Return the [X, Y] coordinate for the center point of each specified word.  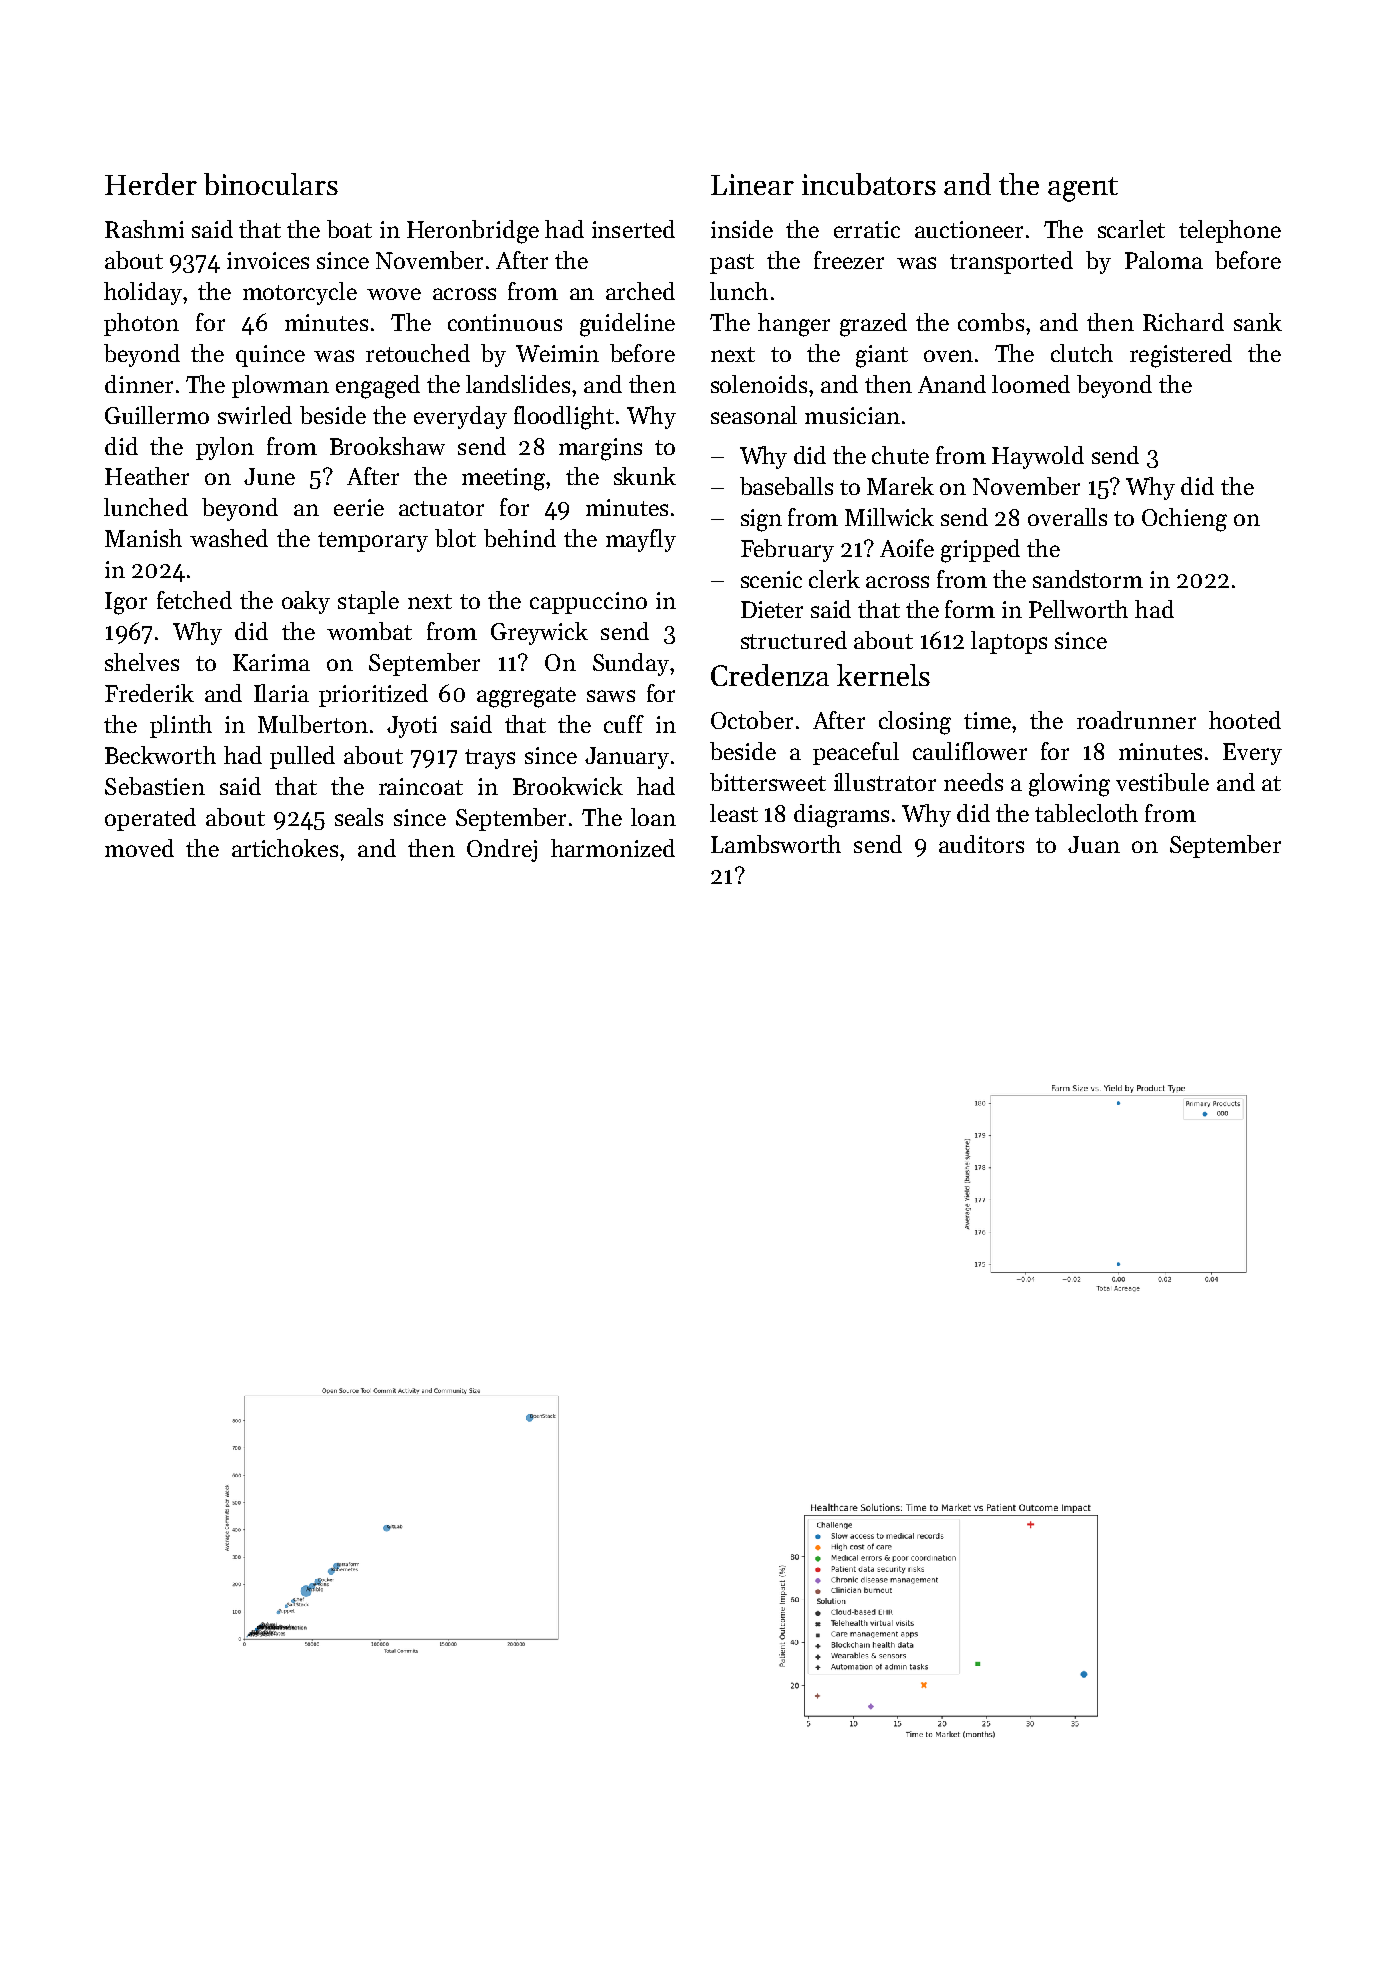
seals [359, 817]
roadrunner [1136, 720]
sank [1258, 322]
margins [600, 449]
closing [915, 723]
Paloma [1164, 260]
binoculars [271, 184]
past [732, 264]
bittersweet [768, 782]
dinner [139, 384]
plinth [181, 726]
